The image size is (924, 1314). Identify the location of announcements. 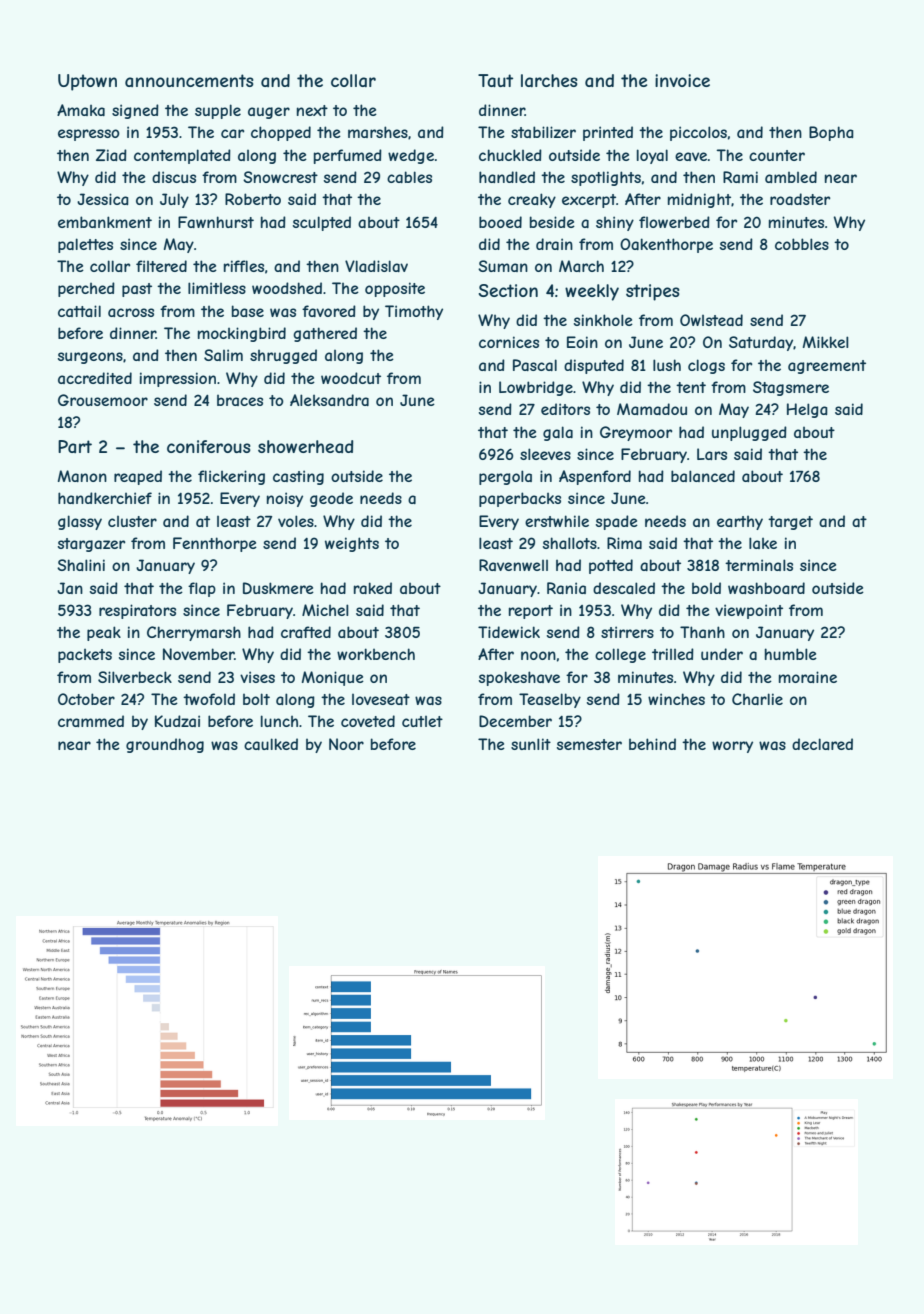
(189, 80).
